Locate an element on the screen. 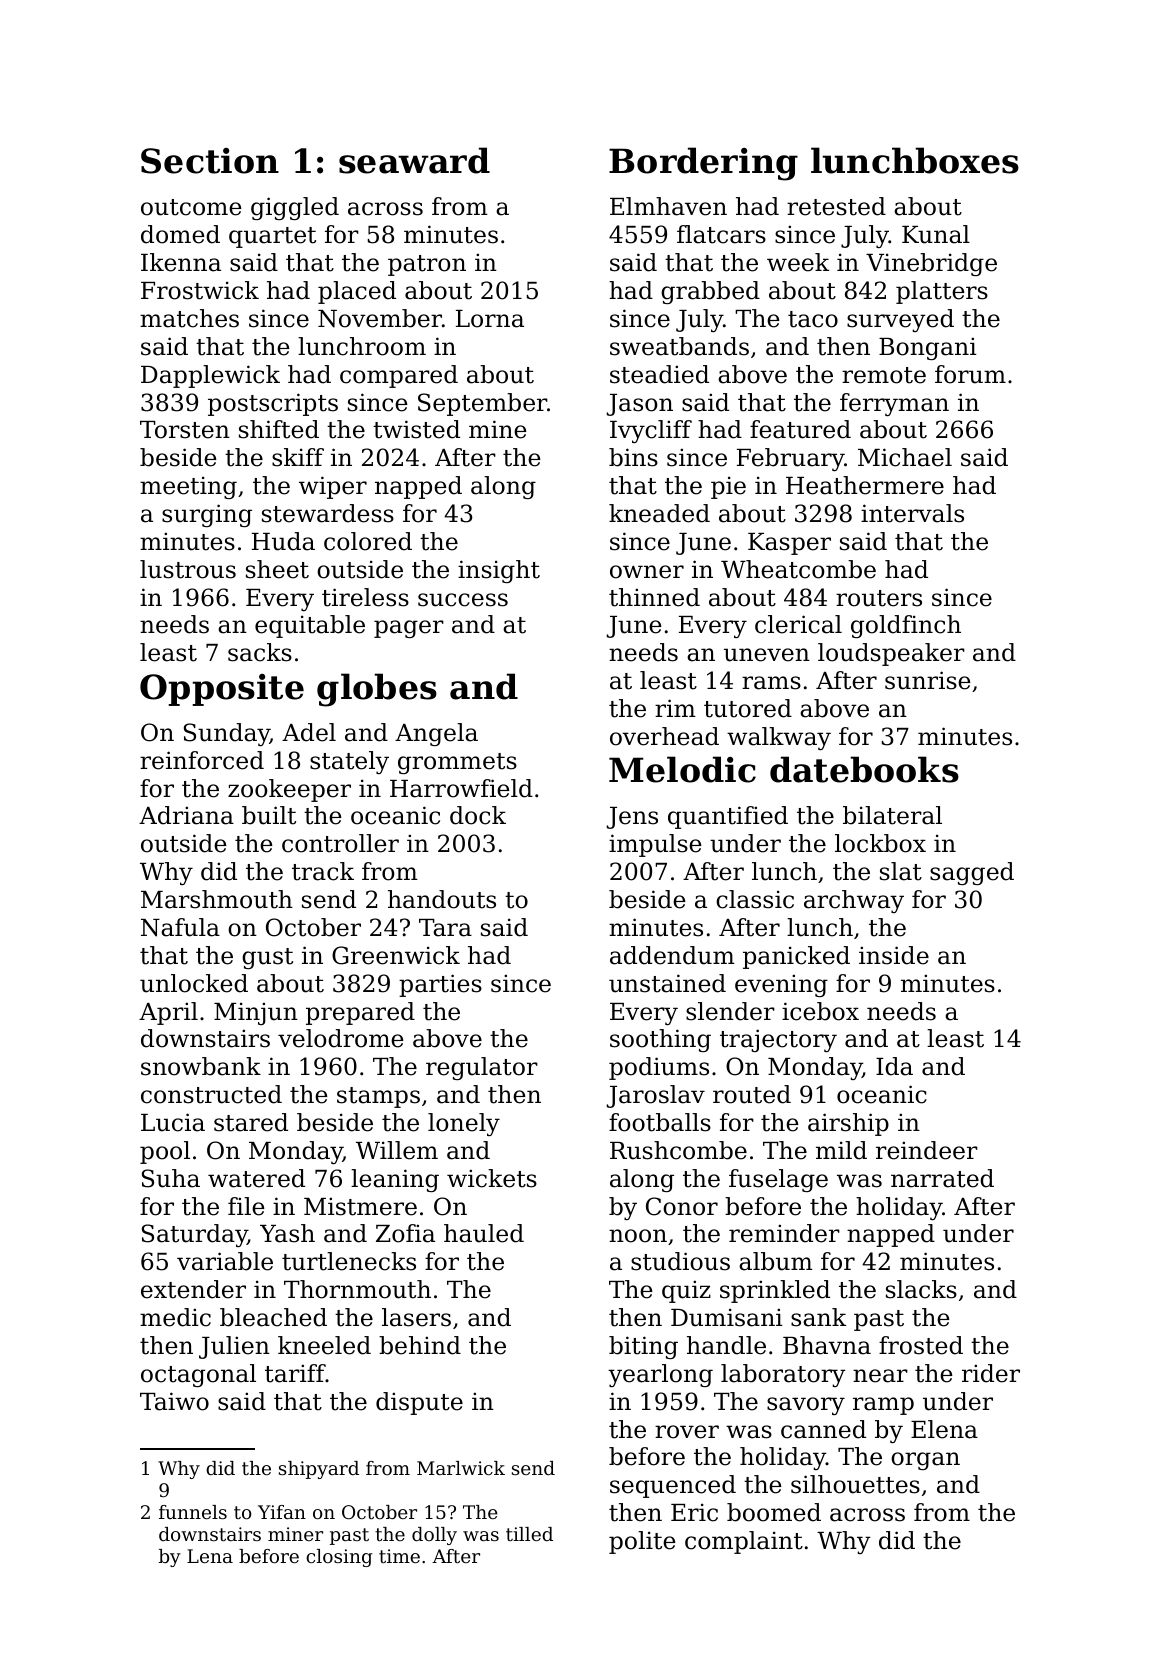  shipyard is located at coordinates (319, 1470).
